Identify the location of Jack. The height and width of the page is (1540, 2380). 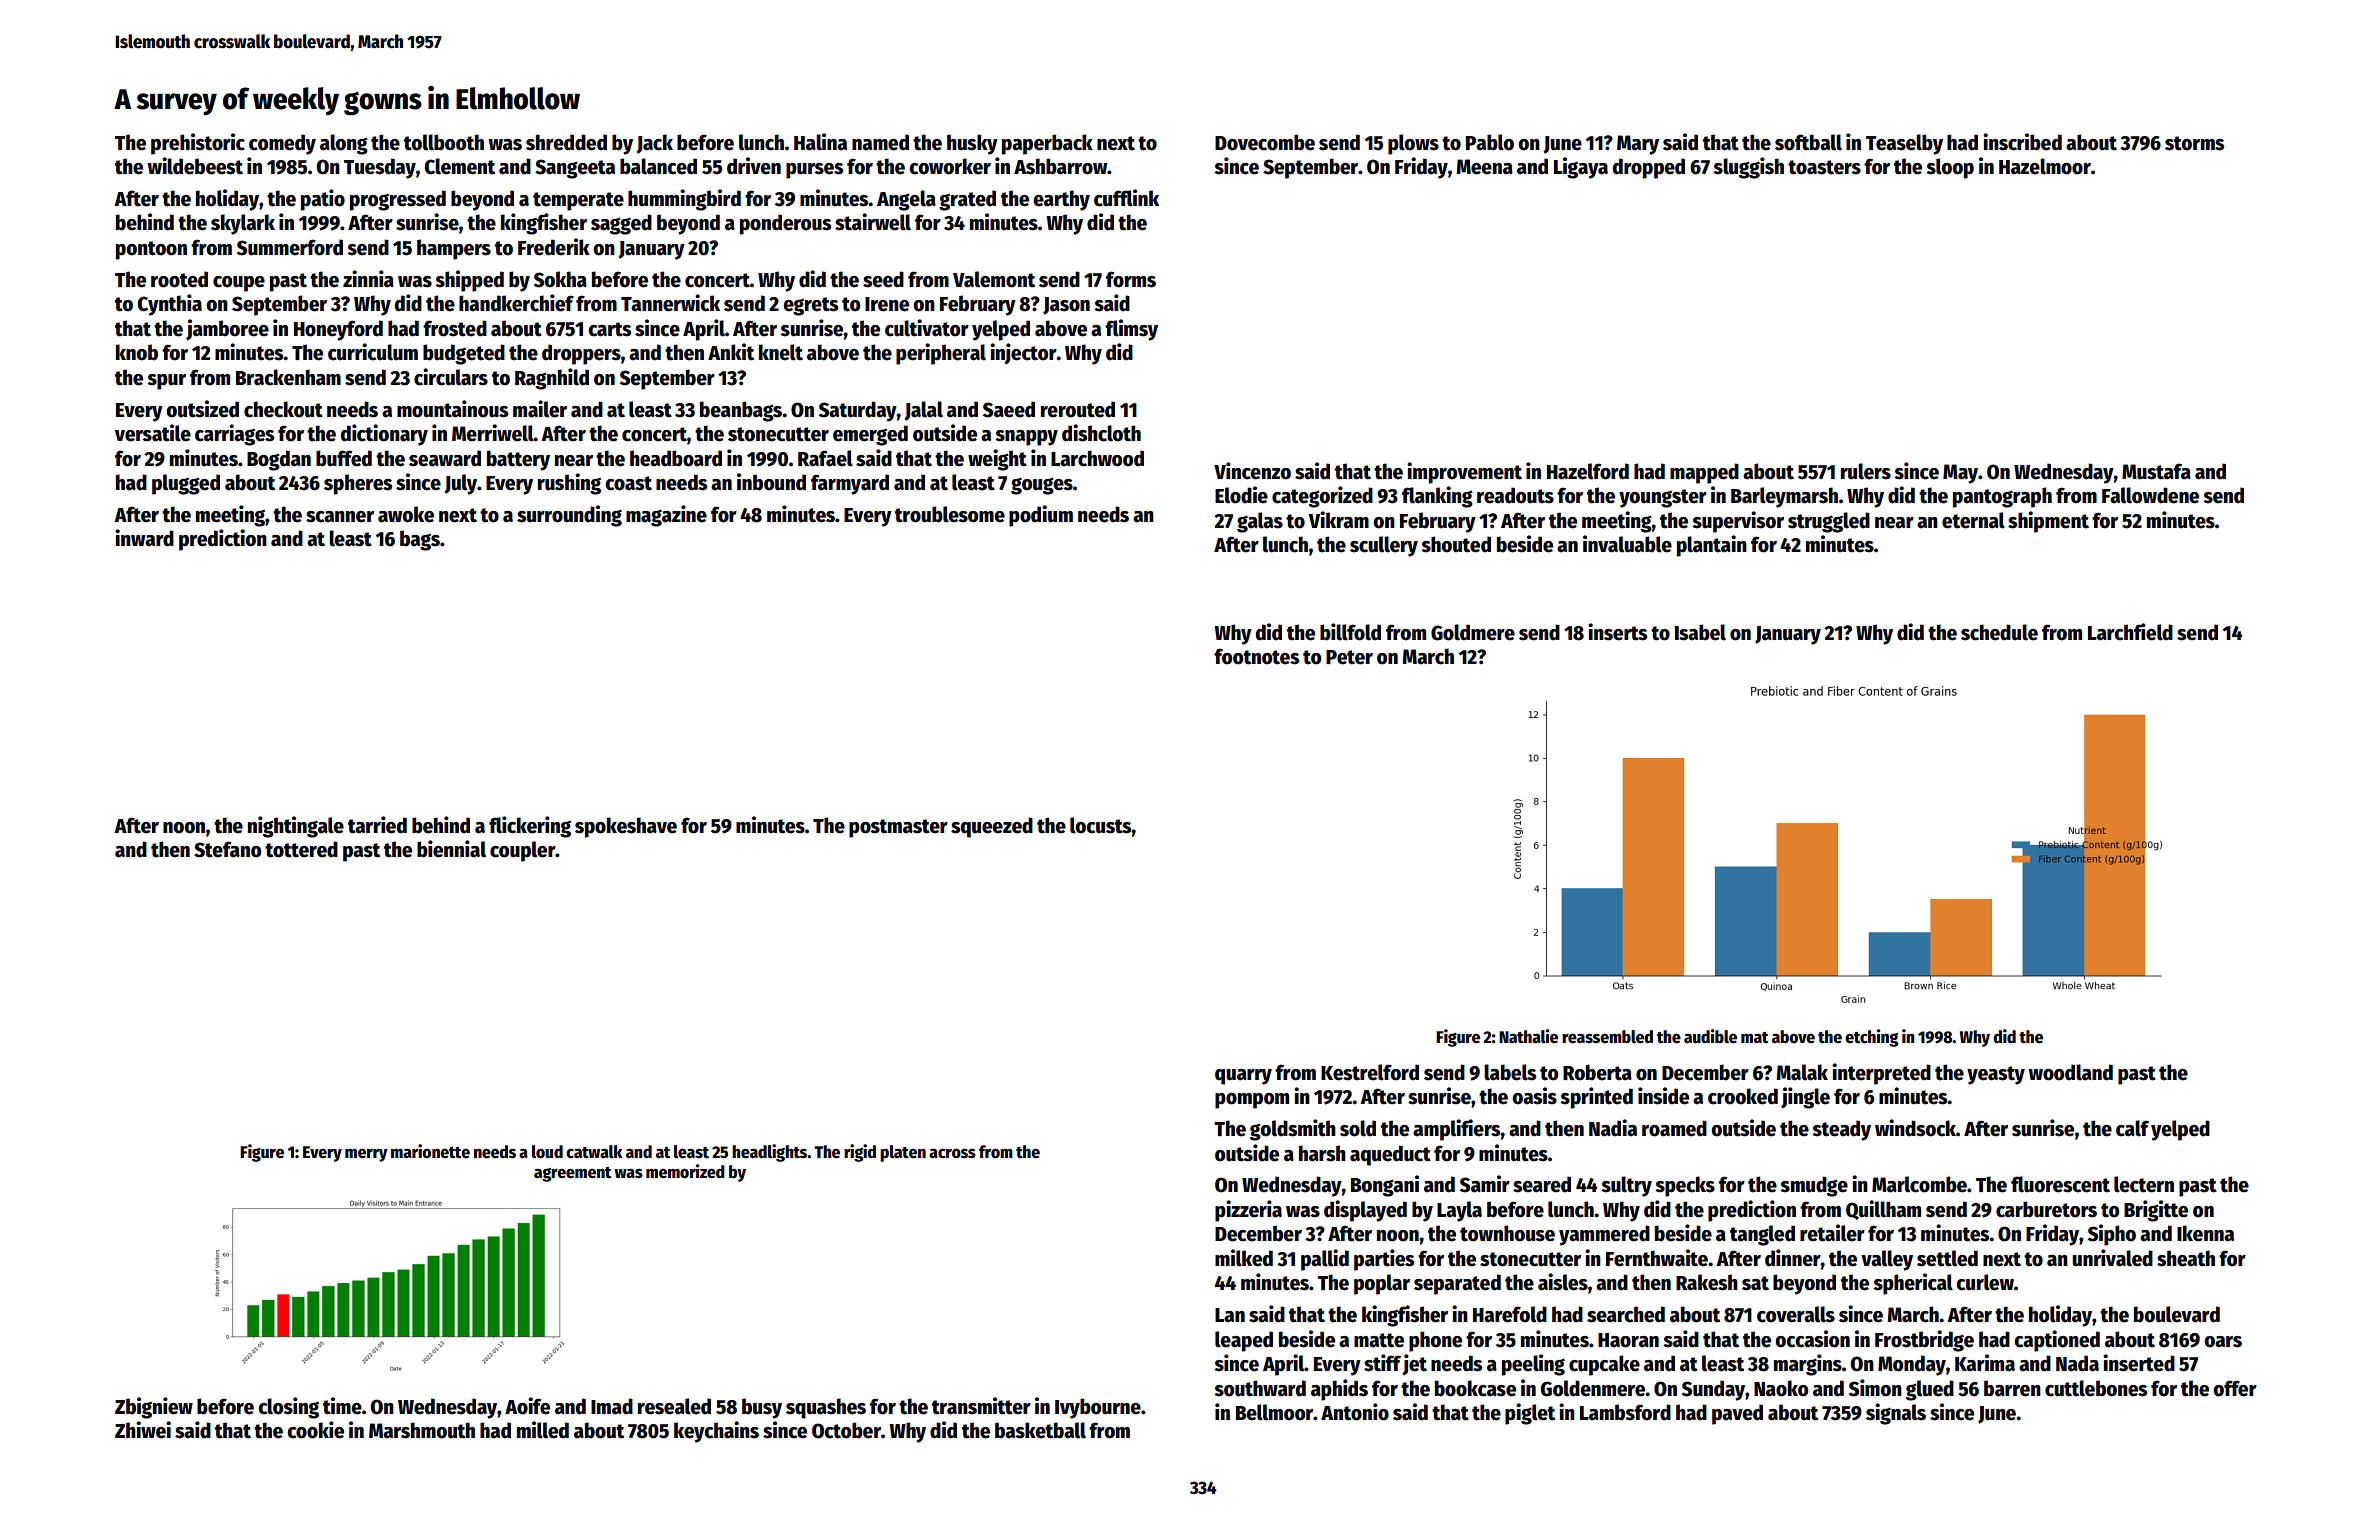
(654, 144).
